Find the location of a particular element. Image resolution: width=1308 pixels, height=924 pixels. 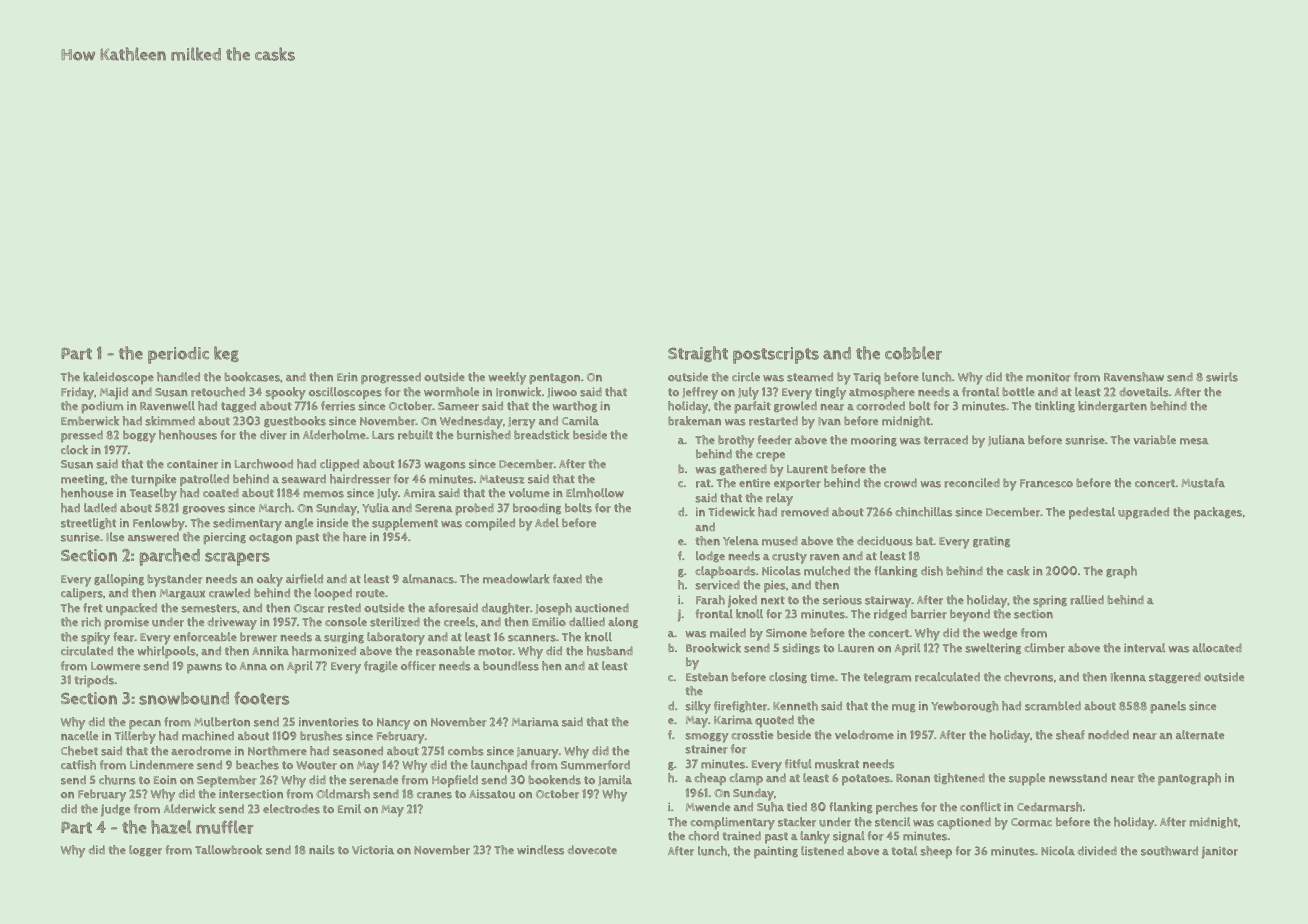

reconciled is located at coordinates (972, 483).
